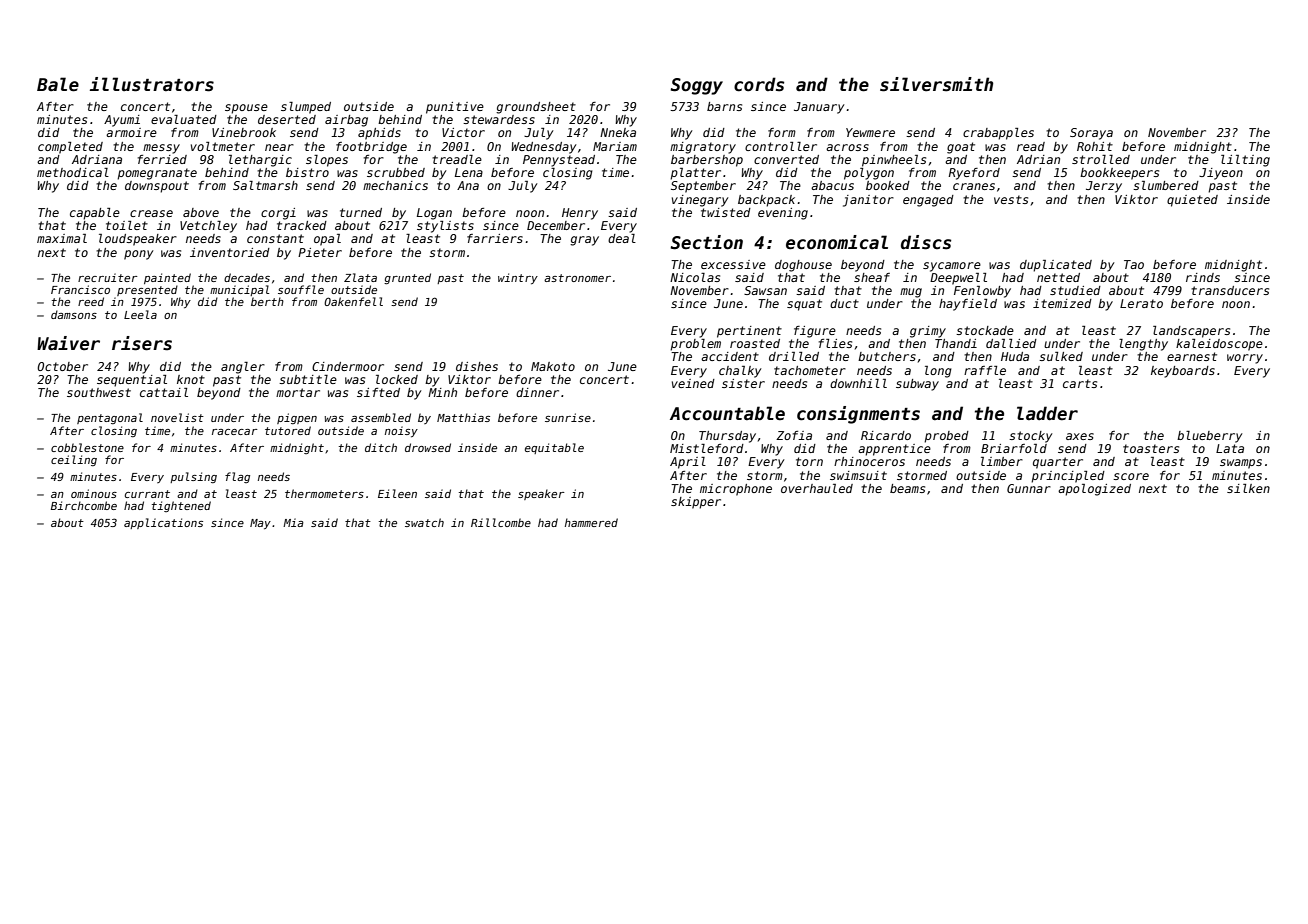 The image size is (1308, 924). What do you see at coordinates (695, 345) in the page?
I see `problem` at bounding box center [695, 345].
